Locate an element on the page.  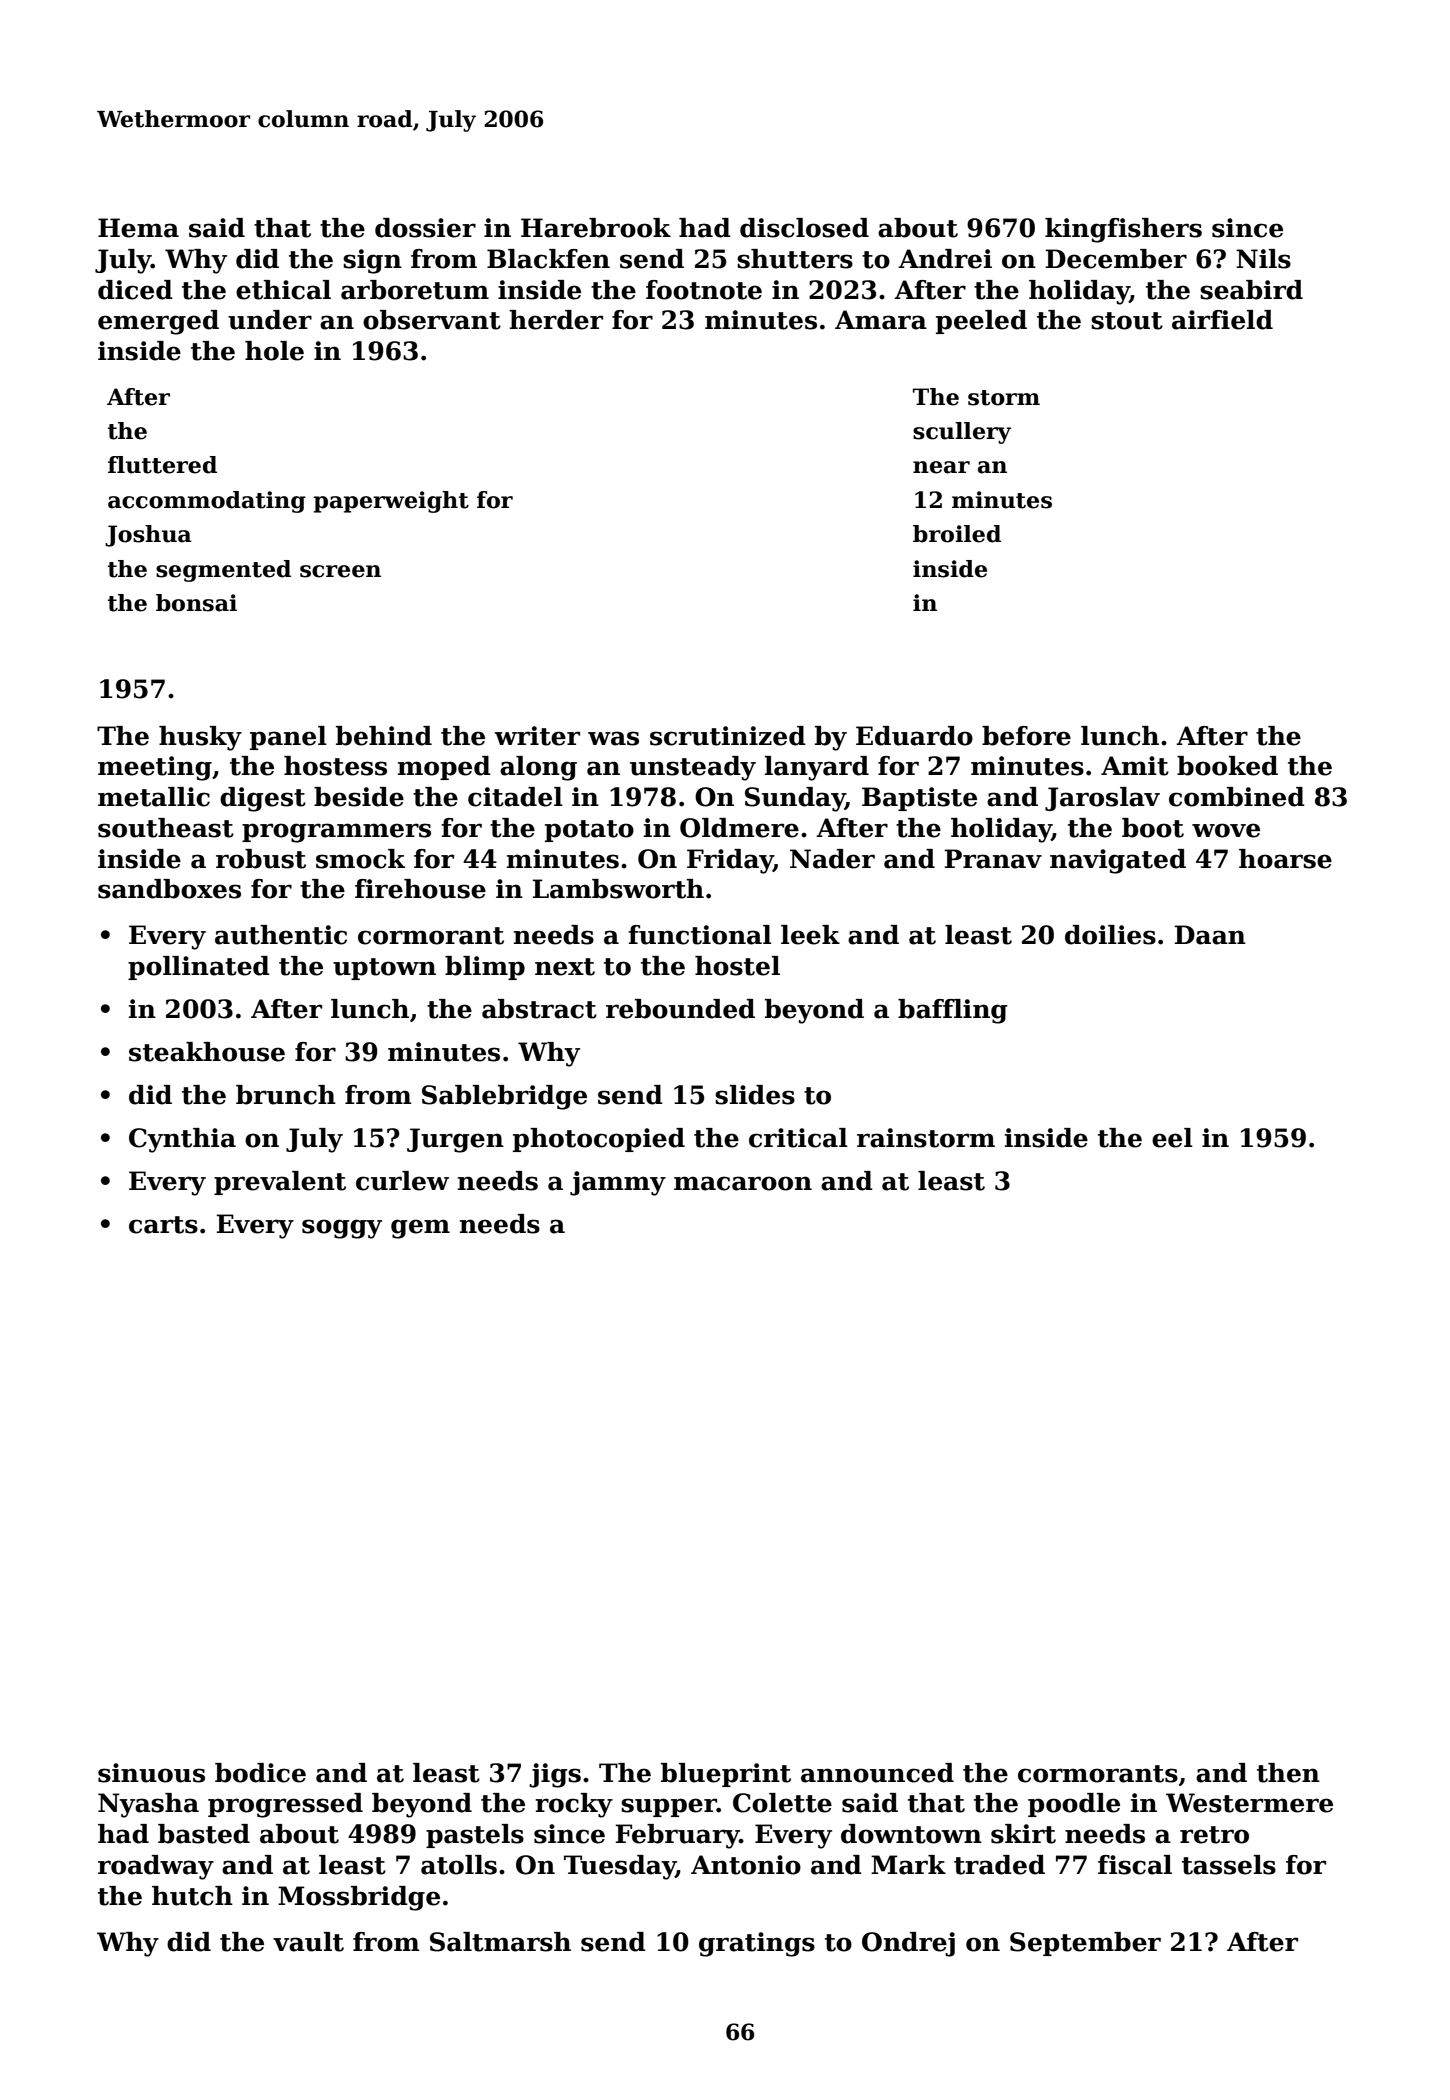
disclosed is located at coordinates (804, 228).
